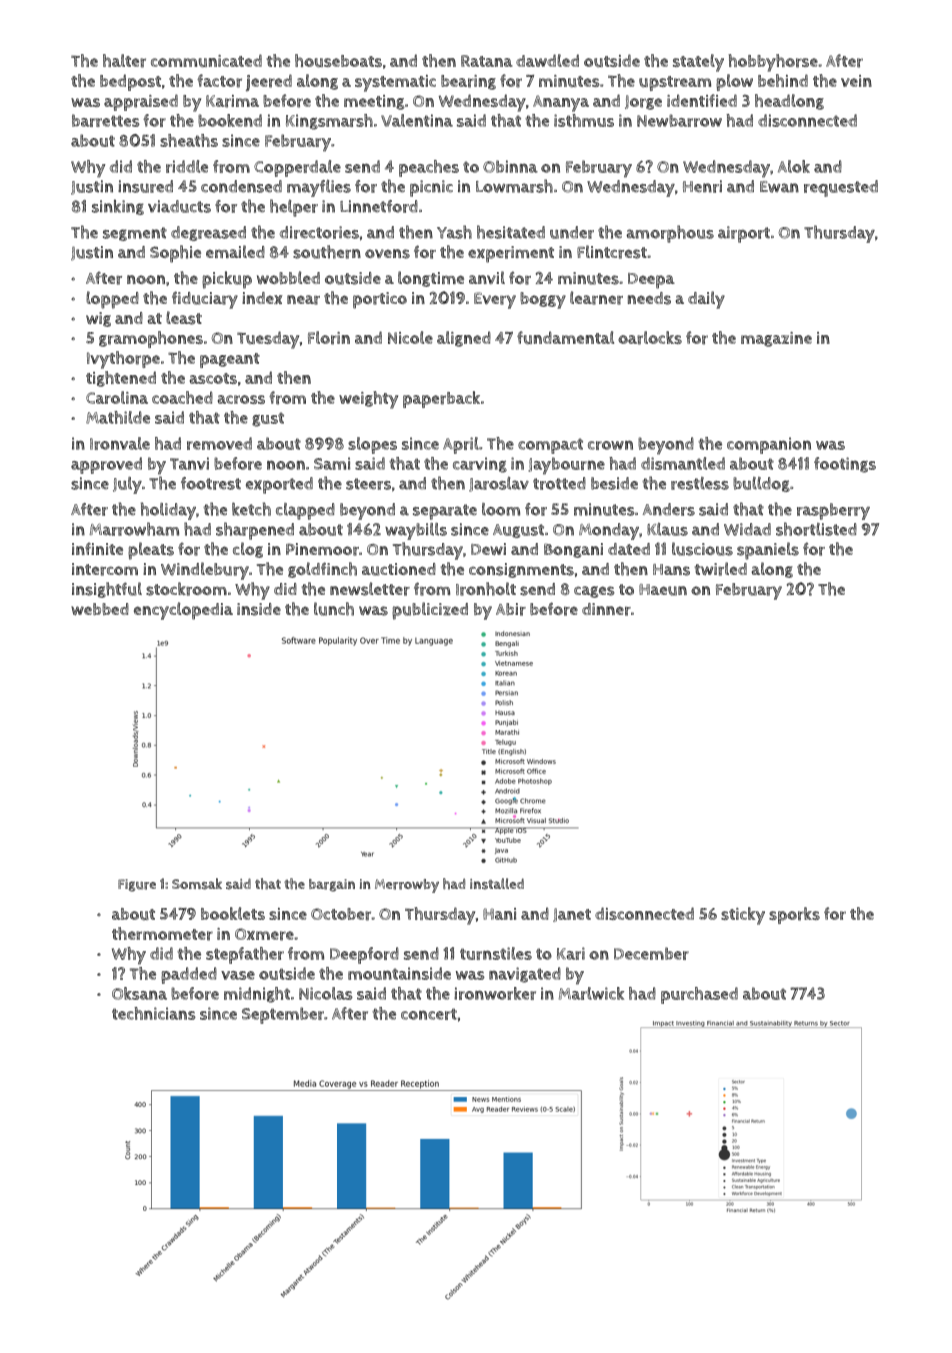 This screenshot has height=1353, width=952. I want to click on Oxmere, so click(264, 934).
